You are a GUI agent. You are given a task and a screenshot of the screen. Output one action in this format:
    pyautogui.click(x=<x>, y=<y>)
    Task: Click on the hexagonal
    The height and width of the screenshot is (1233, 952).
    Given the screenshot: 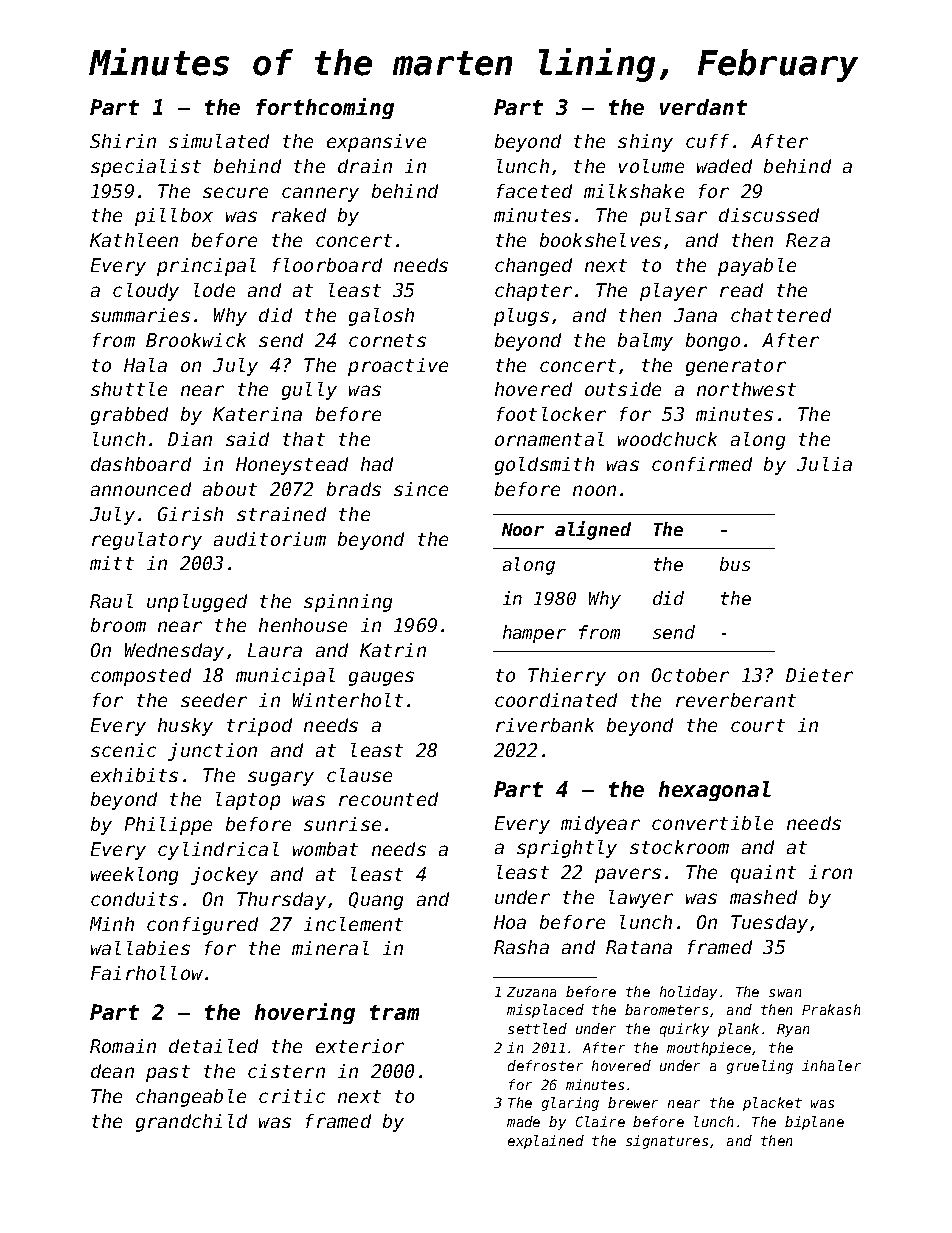 What is the action you would take?
    pyautogui.click(x=715, y=791)
